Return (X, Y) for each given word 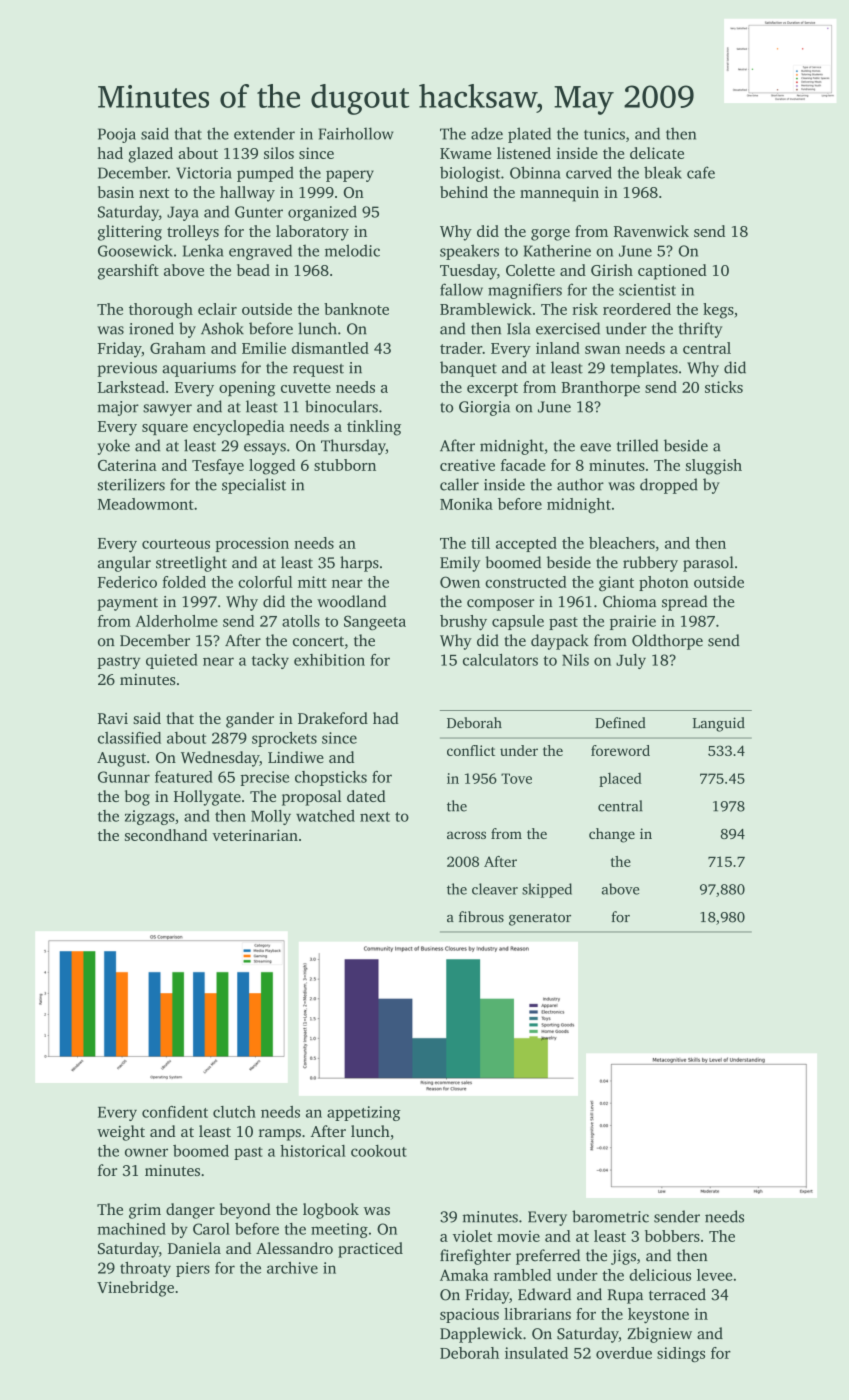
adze (487, 133)
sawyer (167, 410)
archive (292, 1268)
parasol (708, 564)
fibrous (481, 917)
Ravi (113, 718)
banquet (468, 369)
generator (540, 919)
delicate (657, 153)
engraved (260, 252)
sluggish (714, 467)
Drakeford (333, 718)
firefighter (475, 1257)
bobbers (672, 1236)
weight (121, 1133)
